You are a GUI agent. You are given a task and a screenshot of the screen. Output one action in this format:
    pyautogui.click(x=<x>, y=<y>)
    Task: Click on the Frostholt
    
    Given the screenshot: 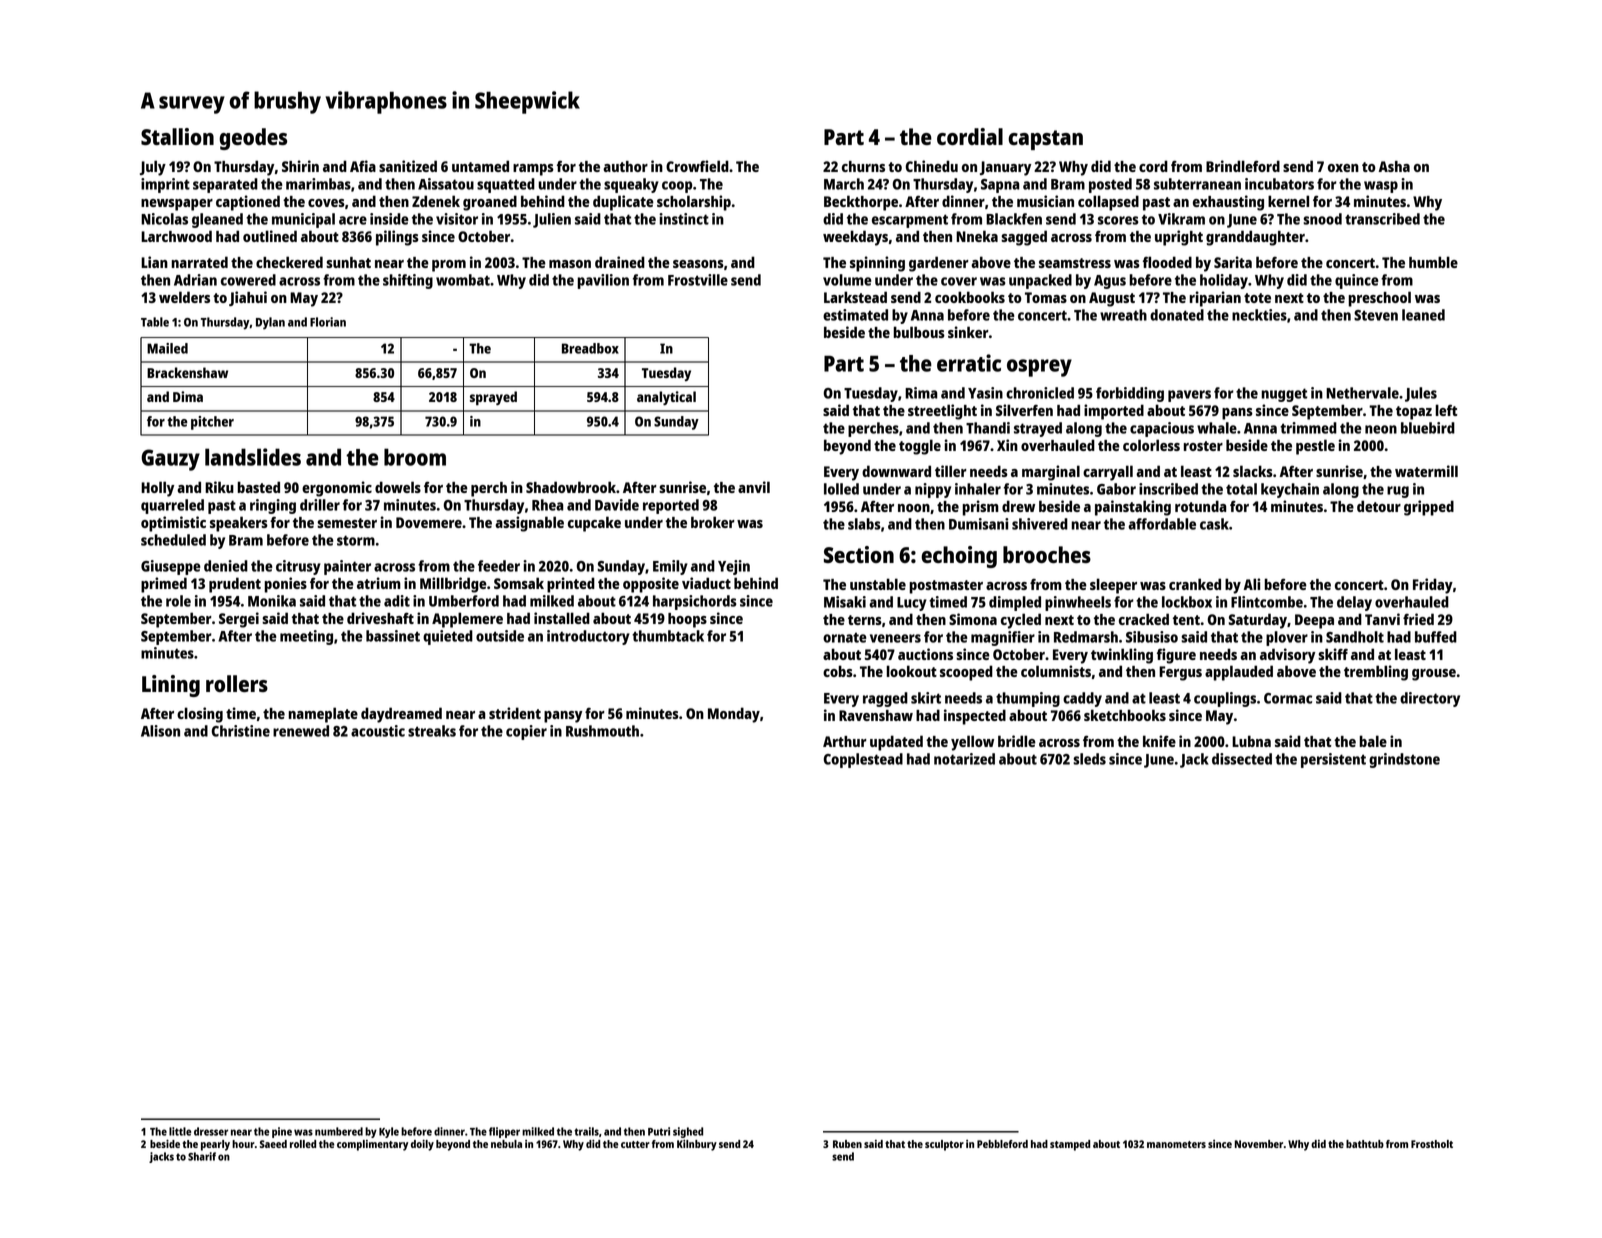 What is the action you would take?
    pyautogui.click(x=1432, y=1144)
